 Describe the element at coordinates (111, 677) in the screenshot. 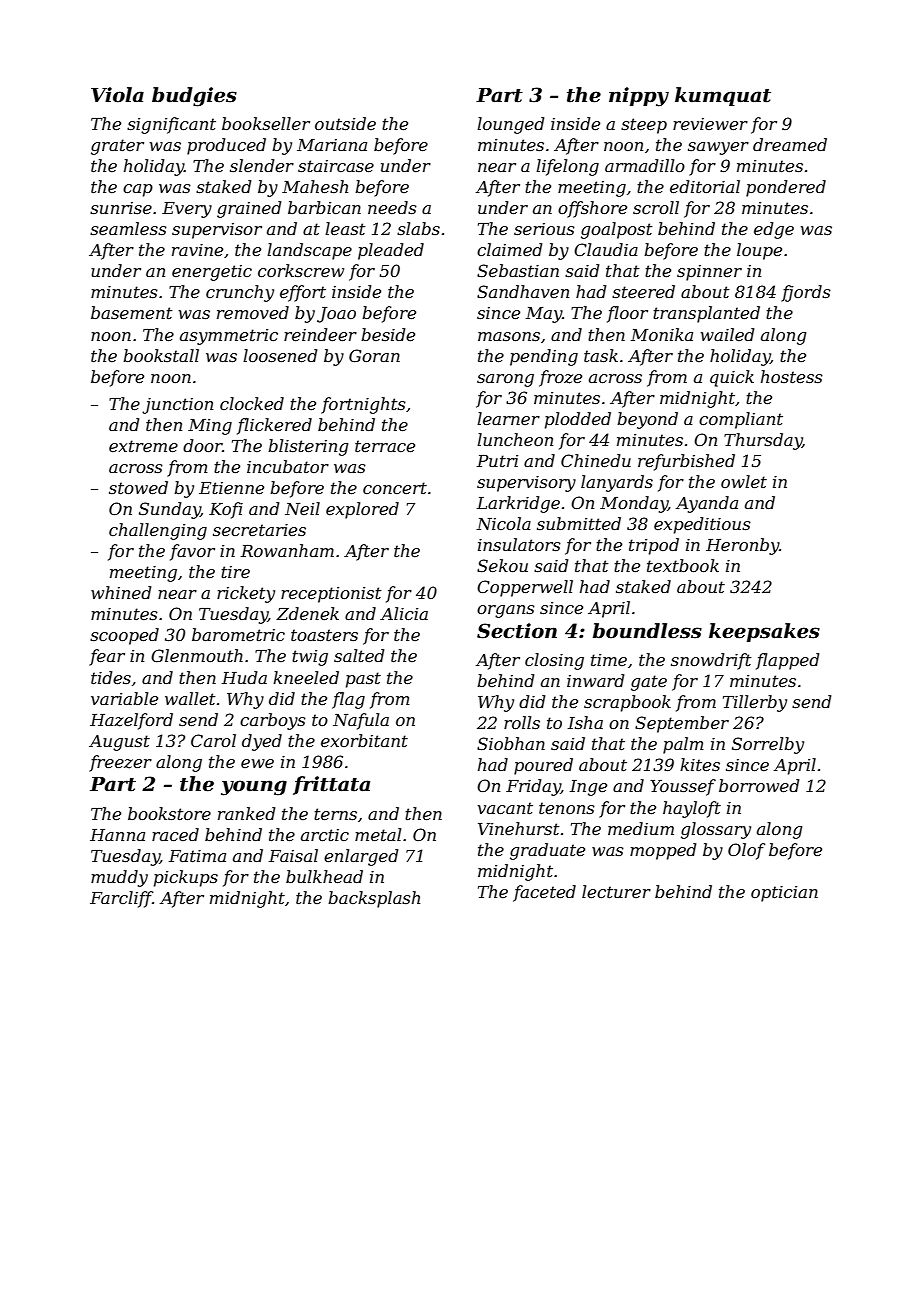

I see `tides` at that location.
